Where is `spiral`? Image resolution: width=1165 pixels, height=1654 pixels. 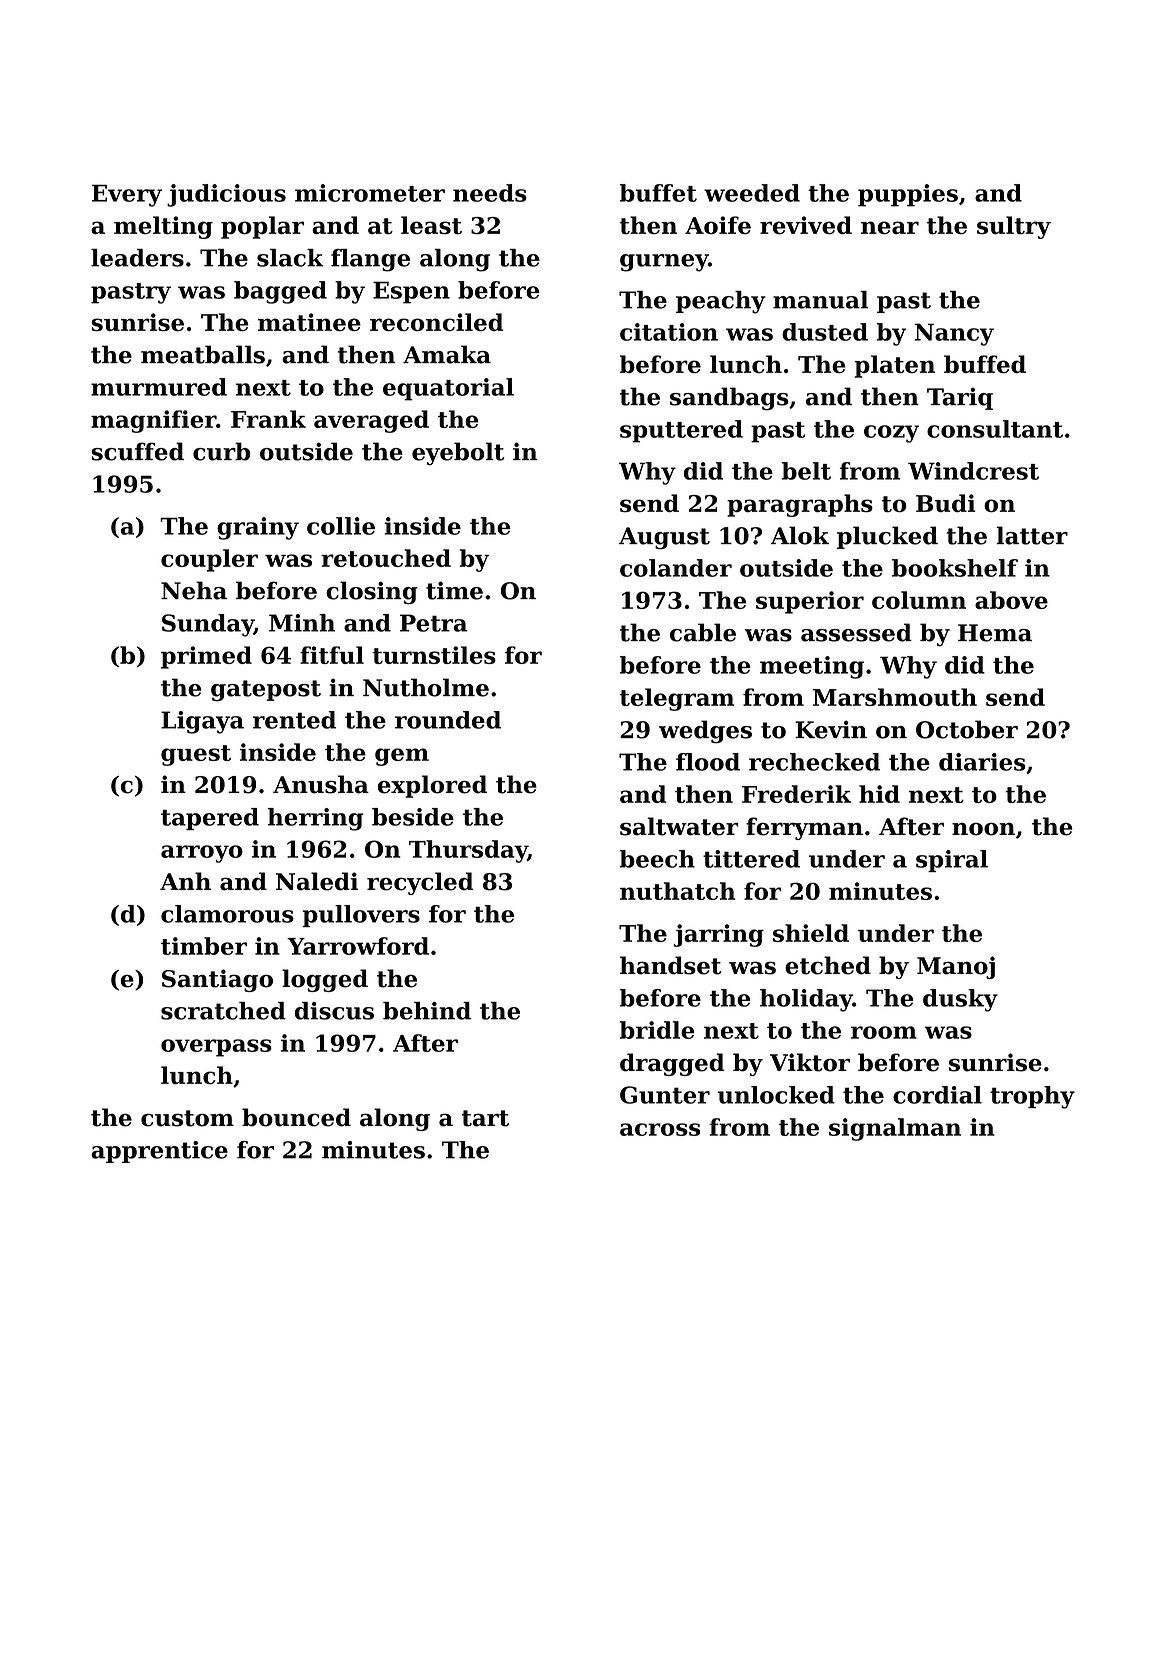
spiral is located at coordinates (952, 861).
